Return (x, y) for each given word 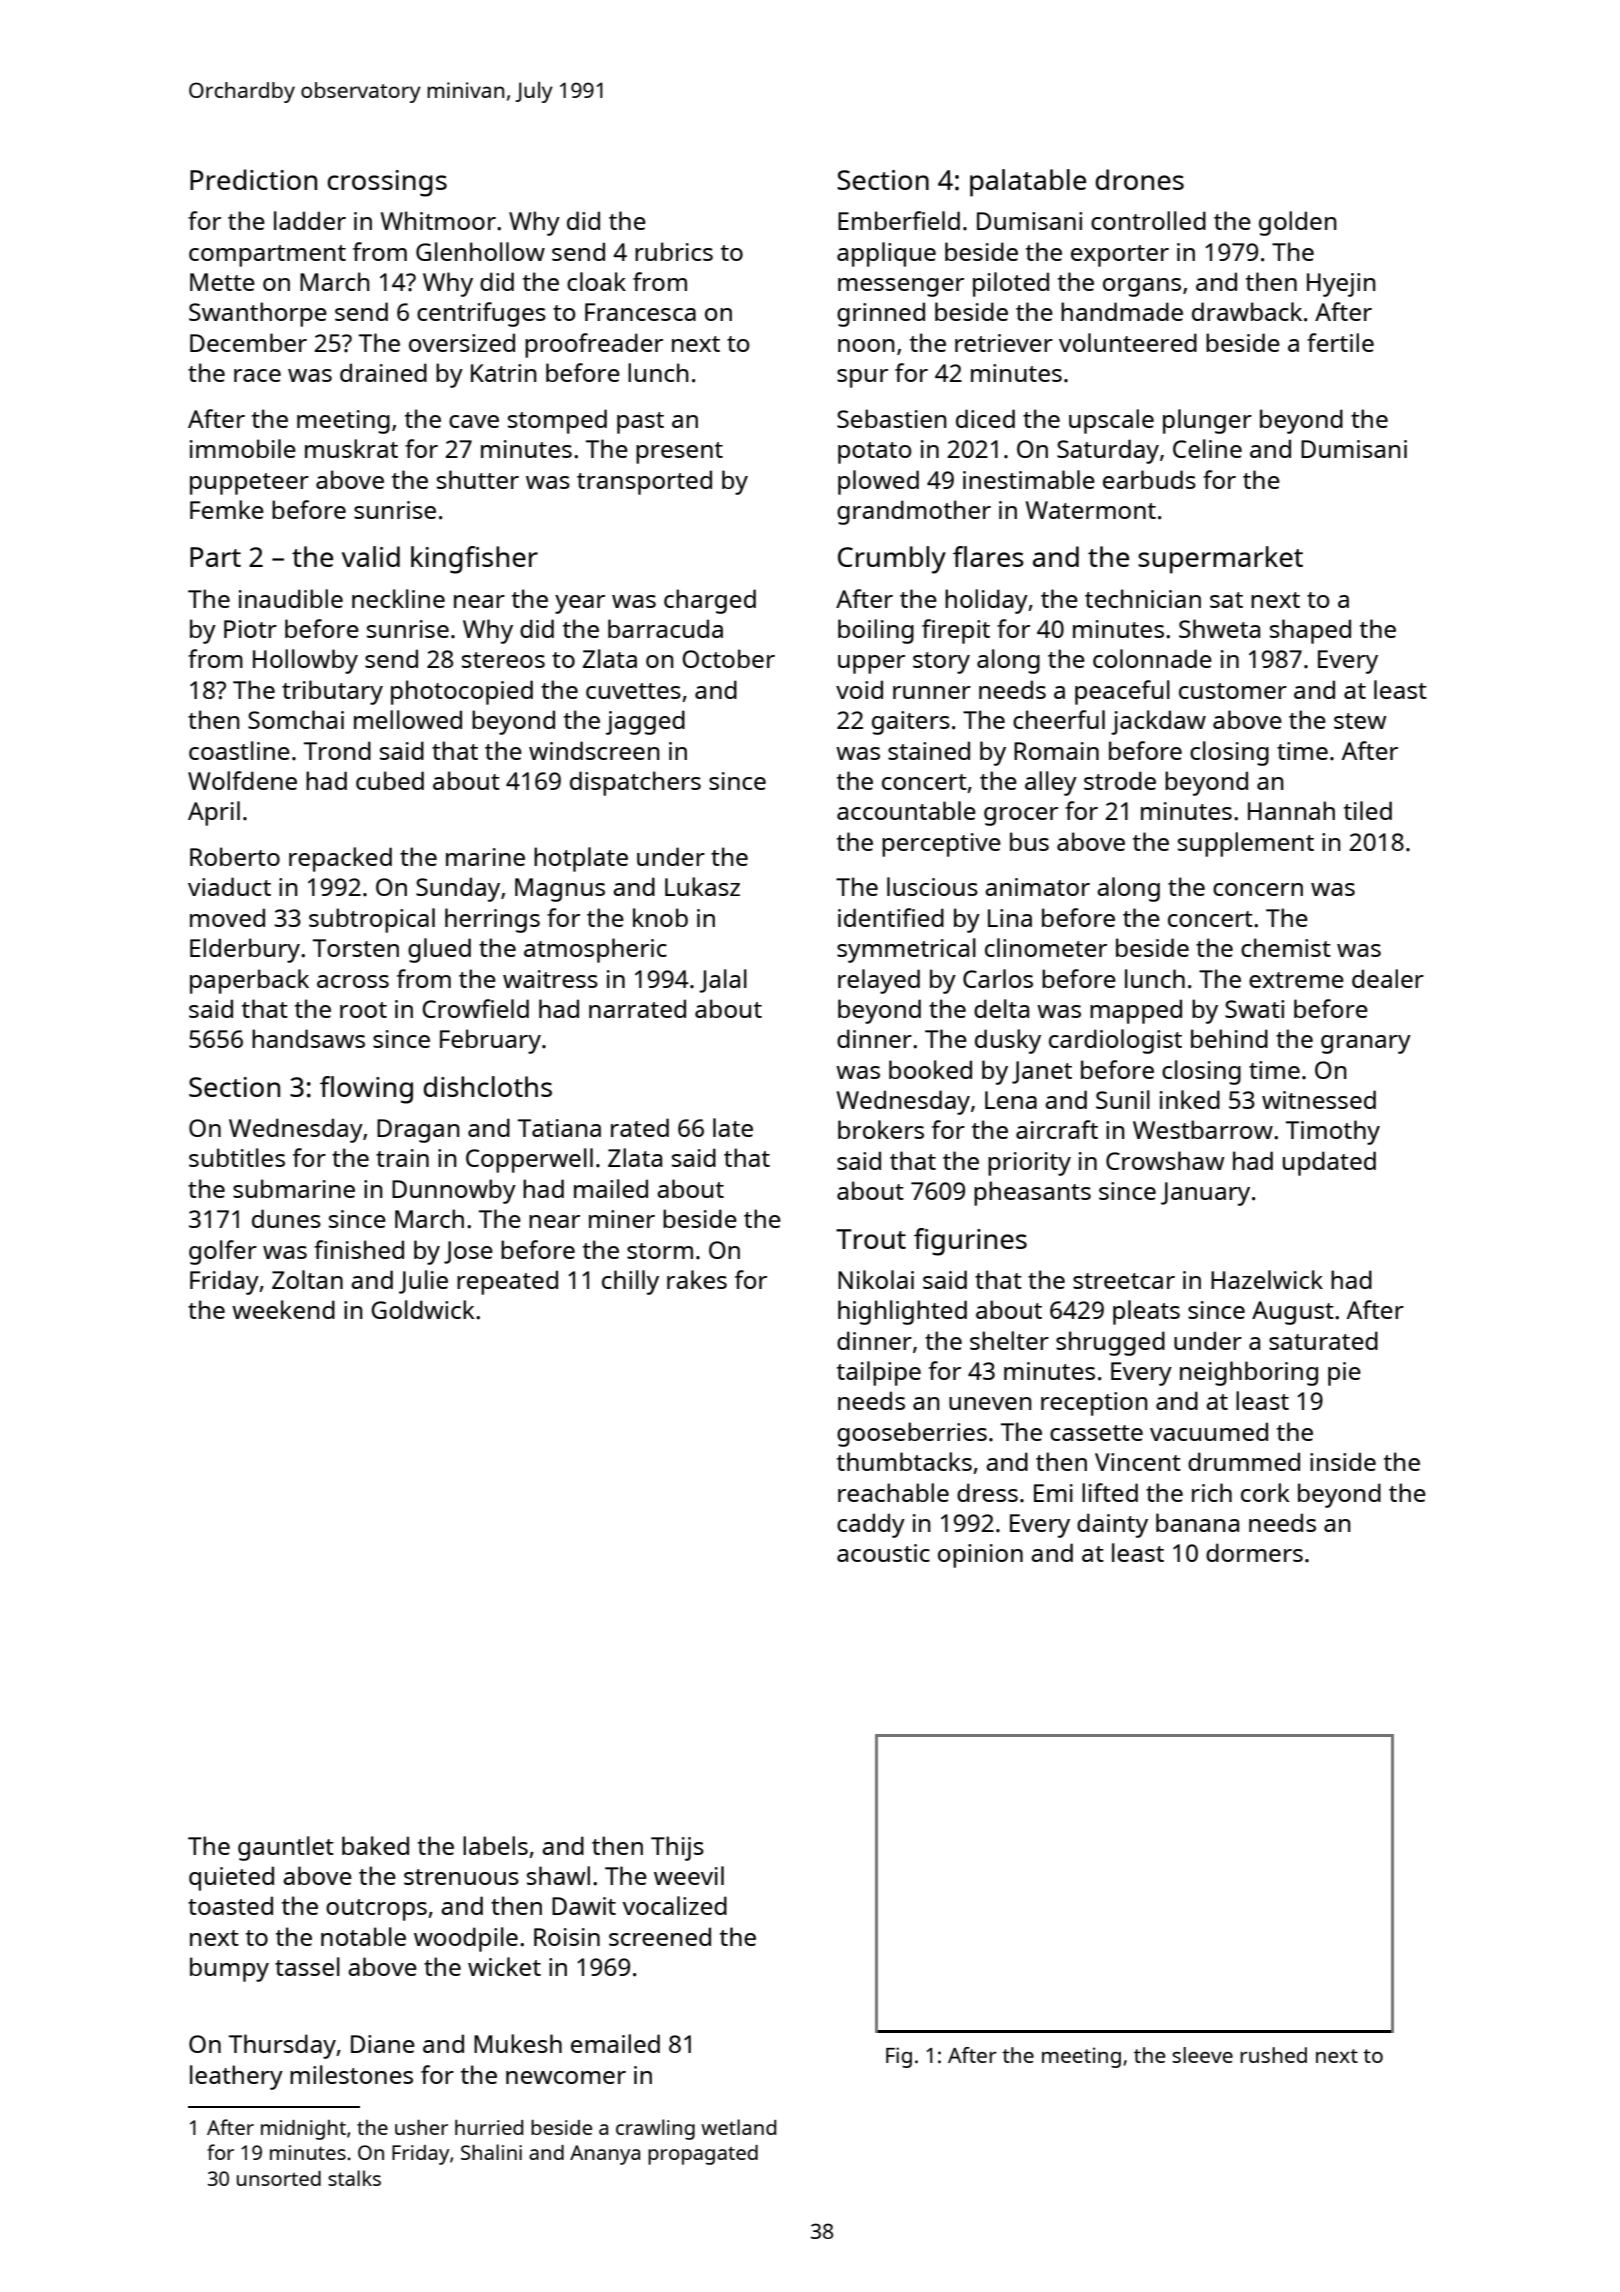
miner (622, 1219)
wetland (738, 2127)
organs (1142, 287)
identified (891, 917)
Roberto (235, 856)
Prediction (253, 179)
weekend (283, 1309)
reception (1094, 1404)
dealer (1388, 978)
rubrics (674, 251)
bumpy (229, 1969)
